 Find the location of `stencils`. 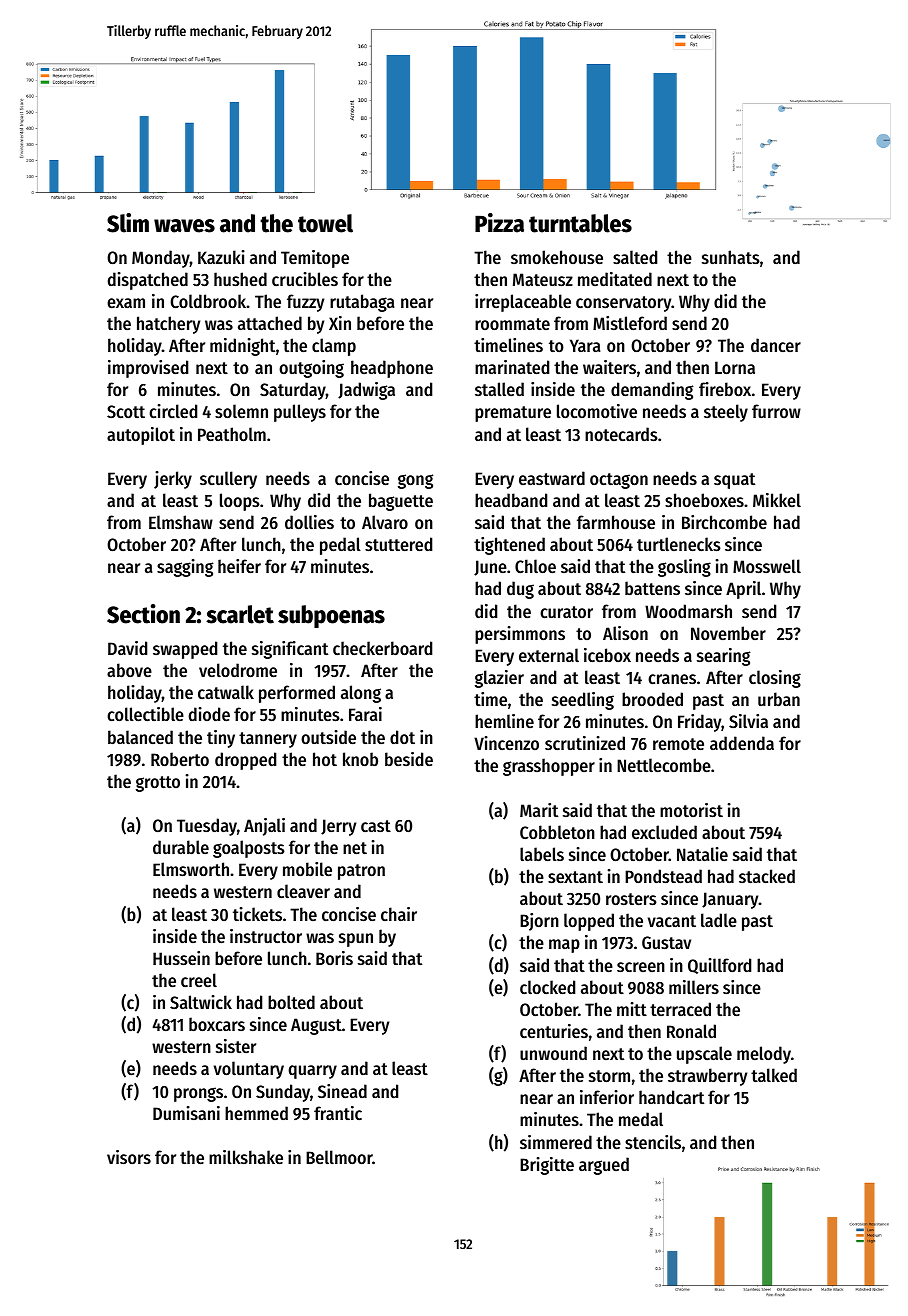

stencils is located at coordinates (653, 1142).
